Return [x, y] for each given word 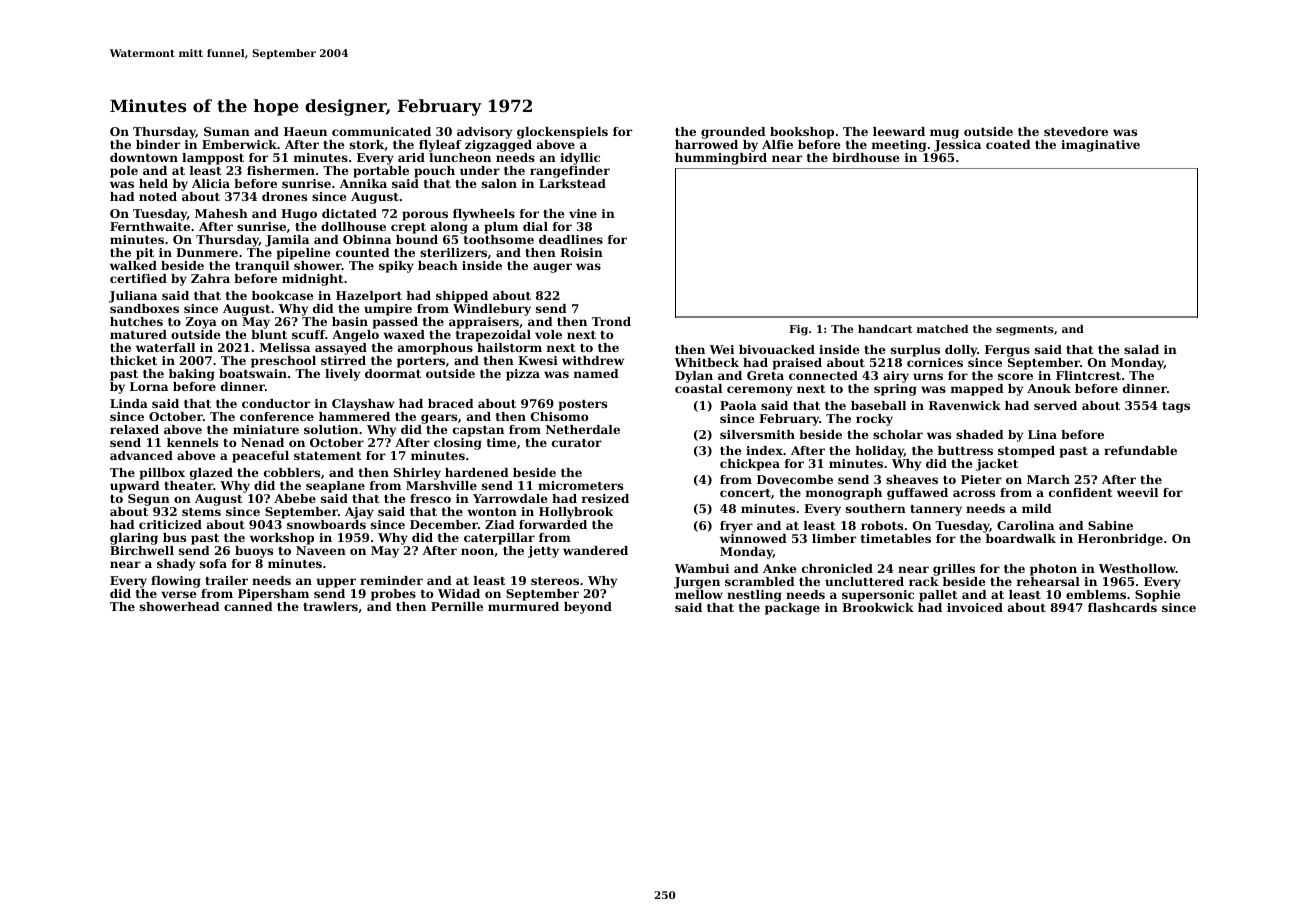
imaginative [1100, 146]
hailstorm [509, 347]
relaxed [134, 429]
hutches [136, 321]
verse [179, 594]
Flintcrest [1088, 375]
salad [1141, 349]
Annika [363, 183]
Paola [738, 405]
